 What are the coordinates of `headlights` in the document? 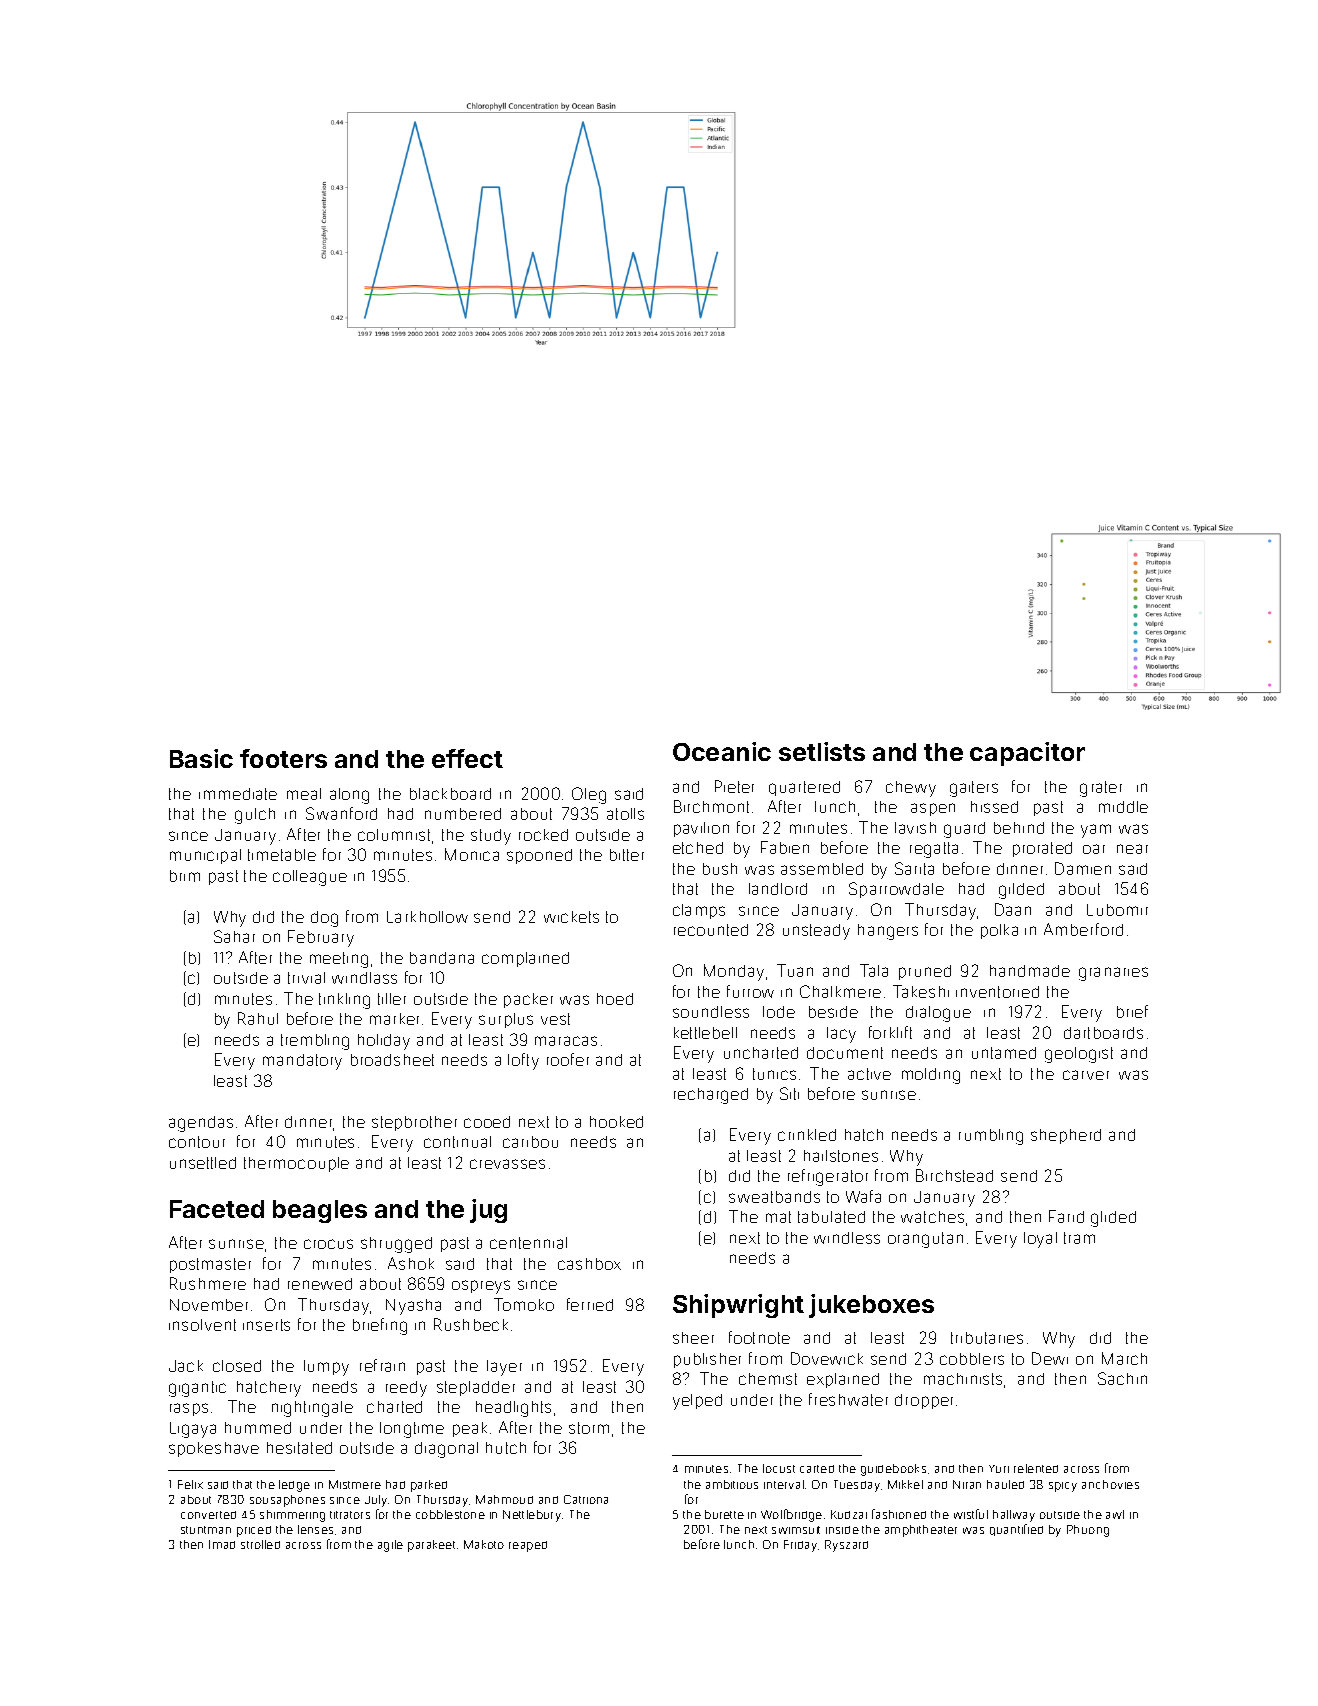 It's located at (513, 1409).
